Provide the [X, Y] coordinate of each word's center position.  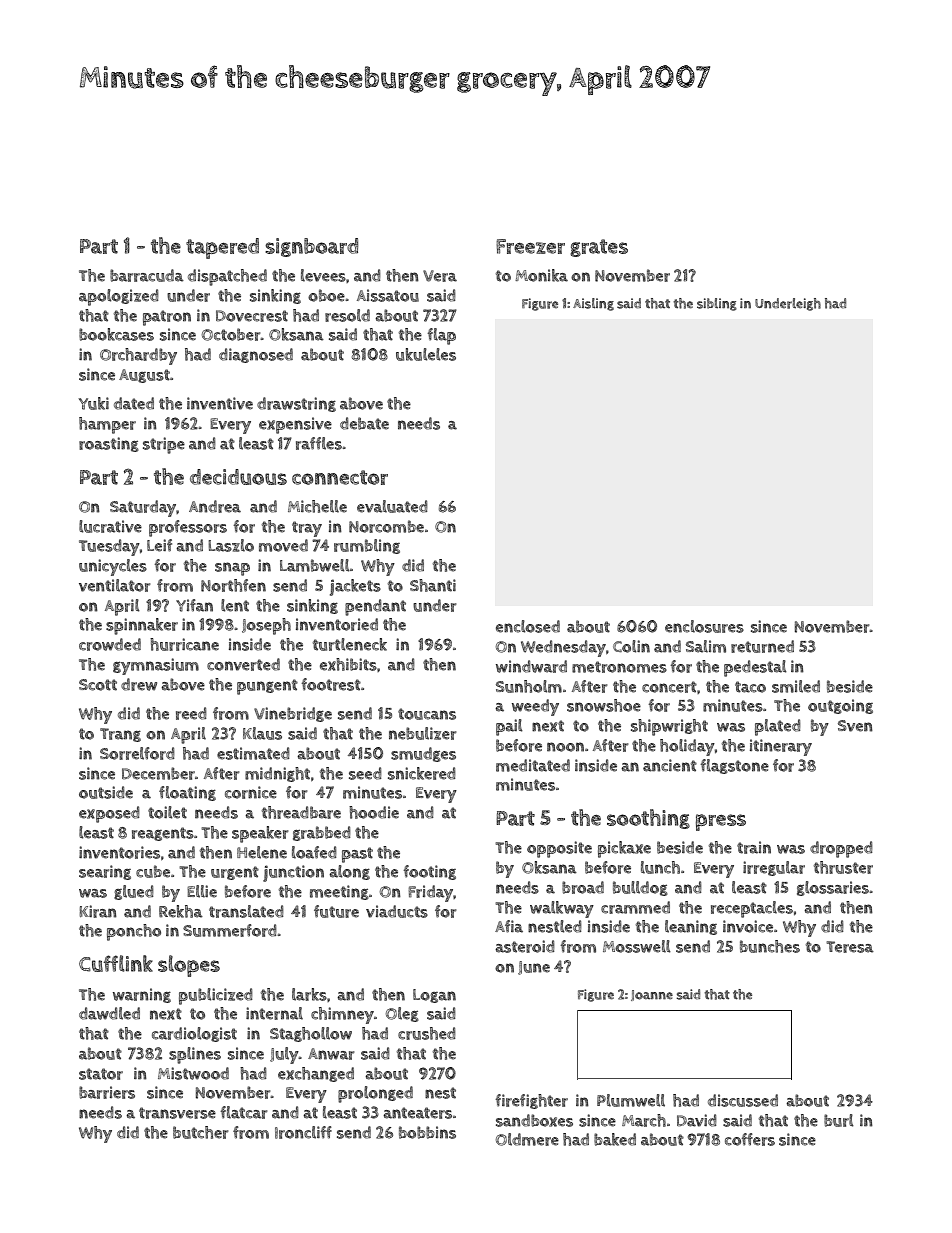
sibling [717, 304]
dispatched [227, 277]
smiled [796, 686]
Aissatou [388, 295]
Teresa [850, 947]
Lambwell [315, 565]
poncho [134, 932]
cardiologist [194, 1034]
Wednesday [563, 648]
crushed [427, 1033]
